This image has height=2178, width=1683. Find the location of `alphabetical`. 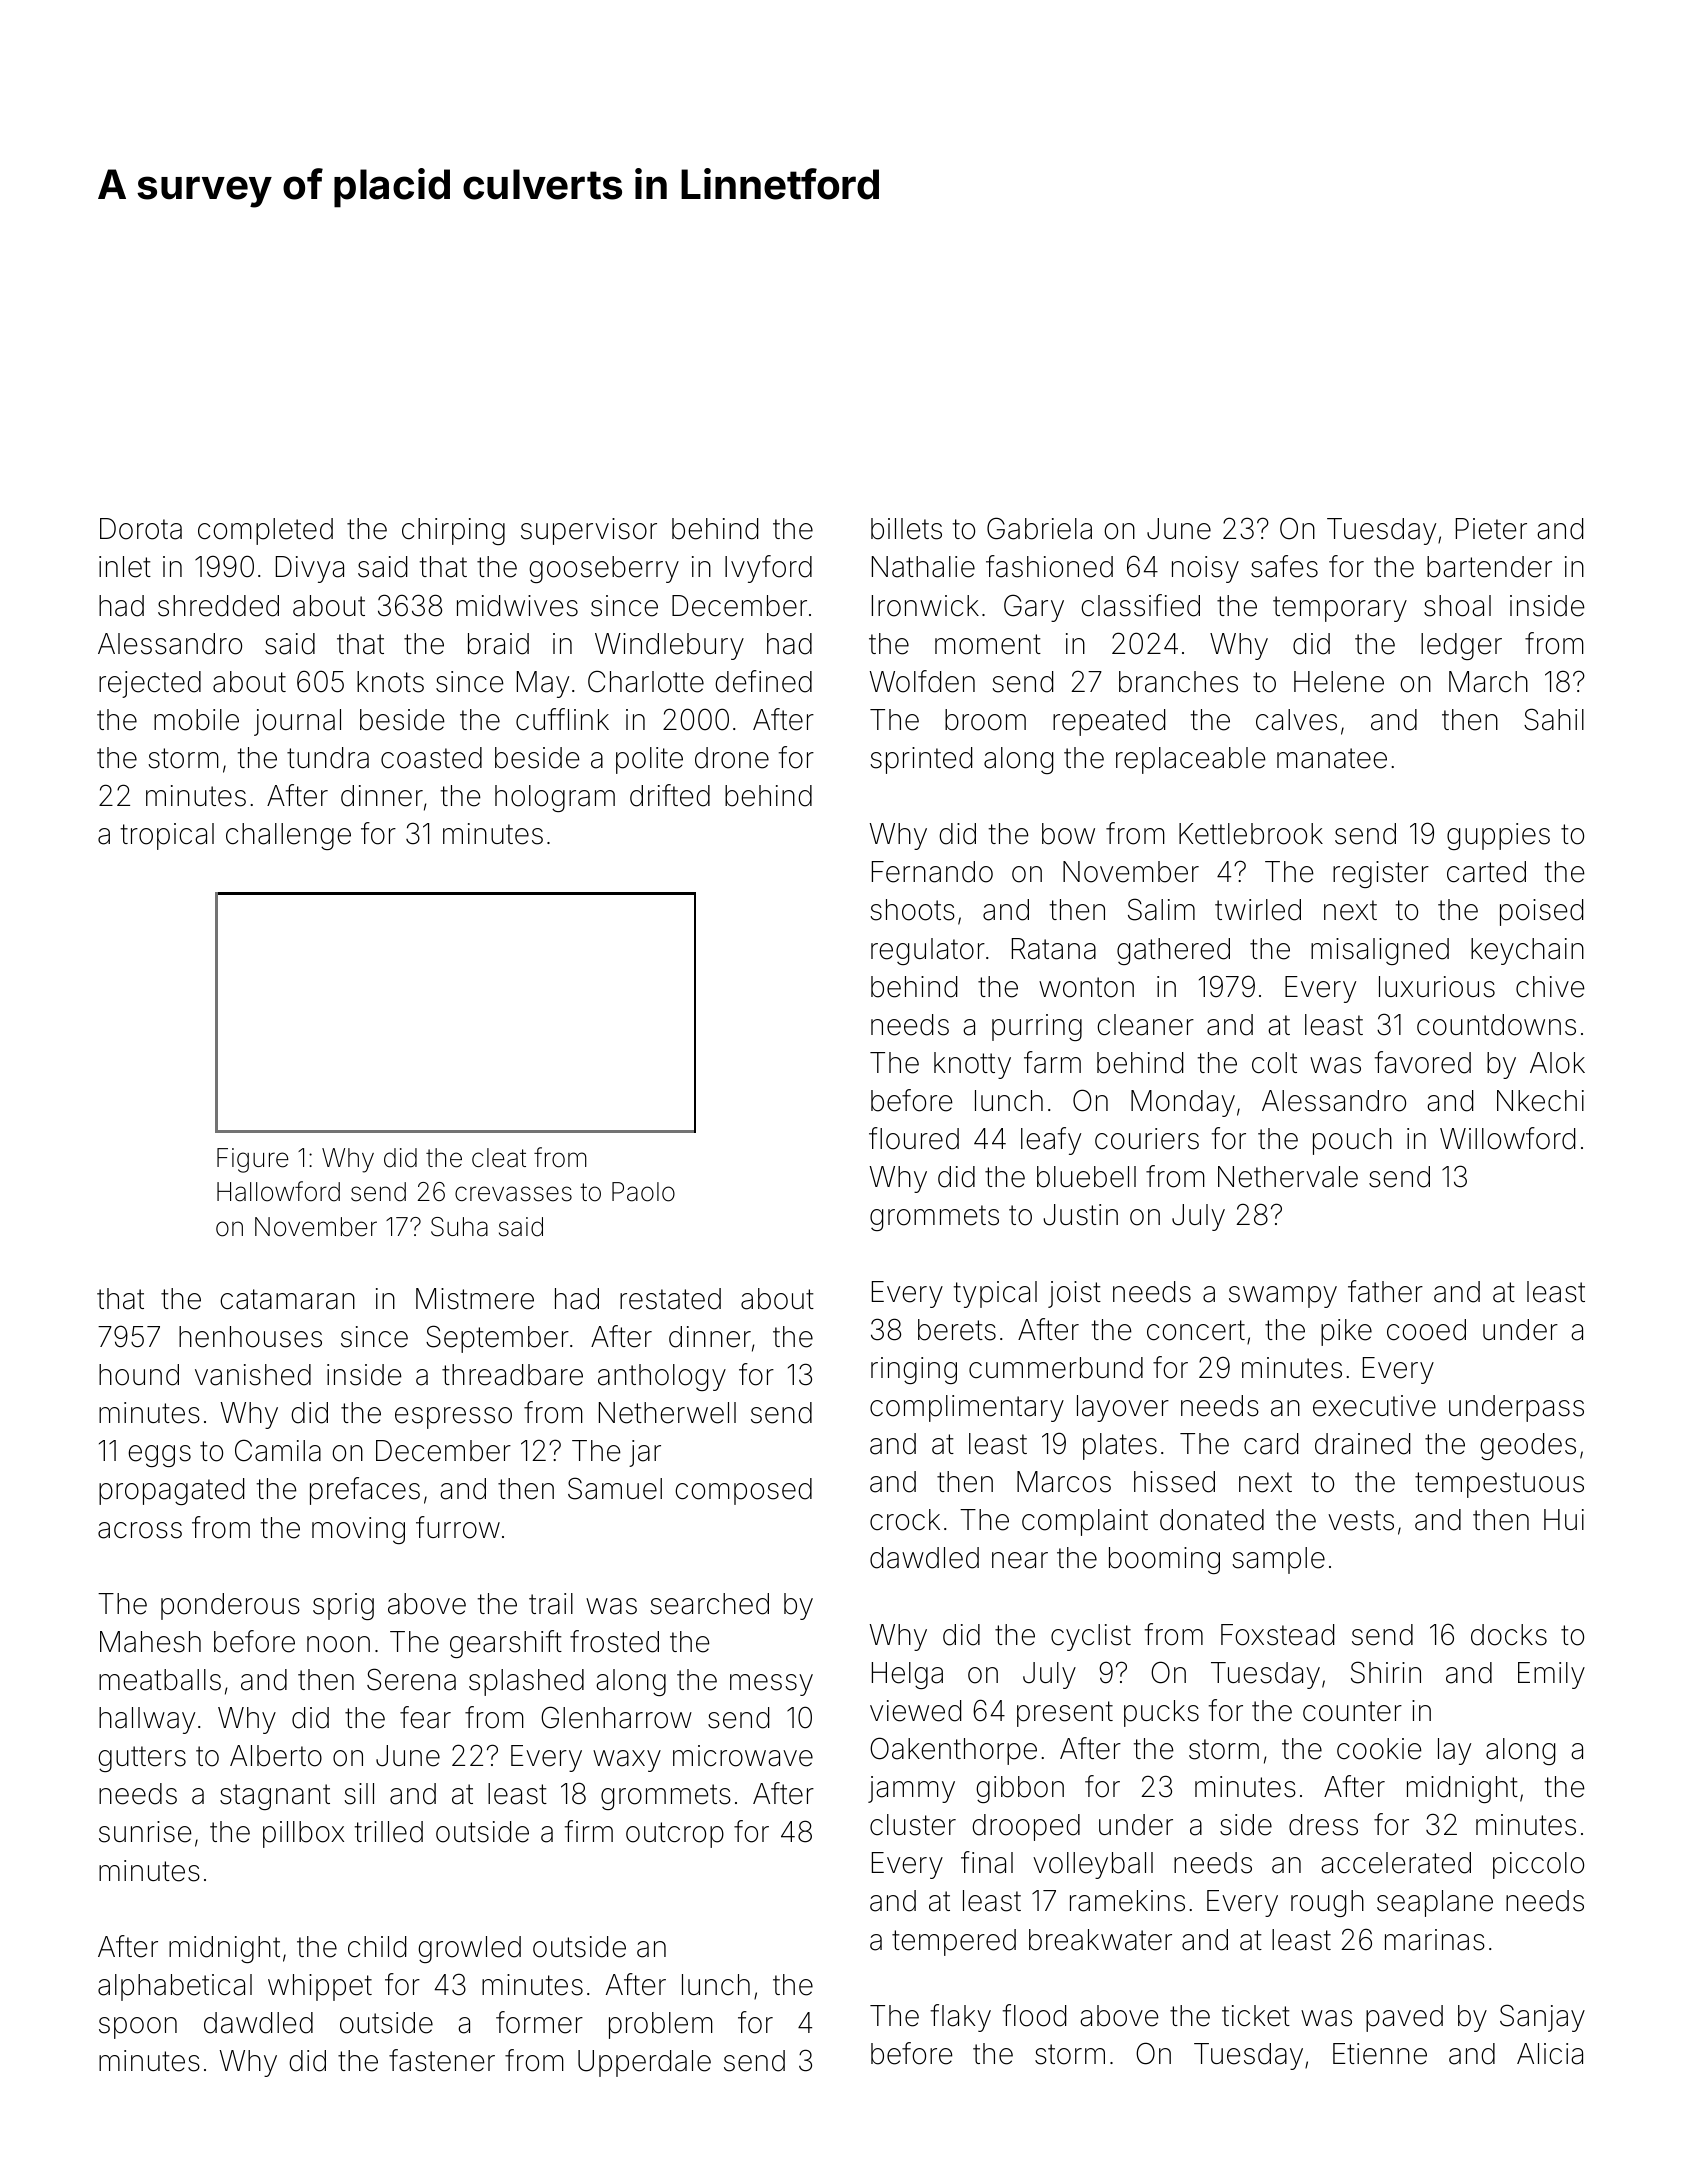

alphabetical is located at coordinates (175, 1987).
